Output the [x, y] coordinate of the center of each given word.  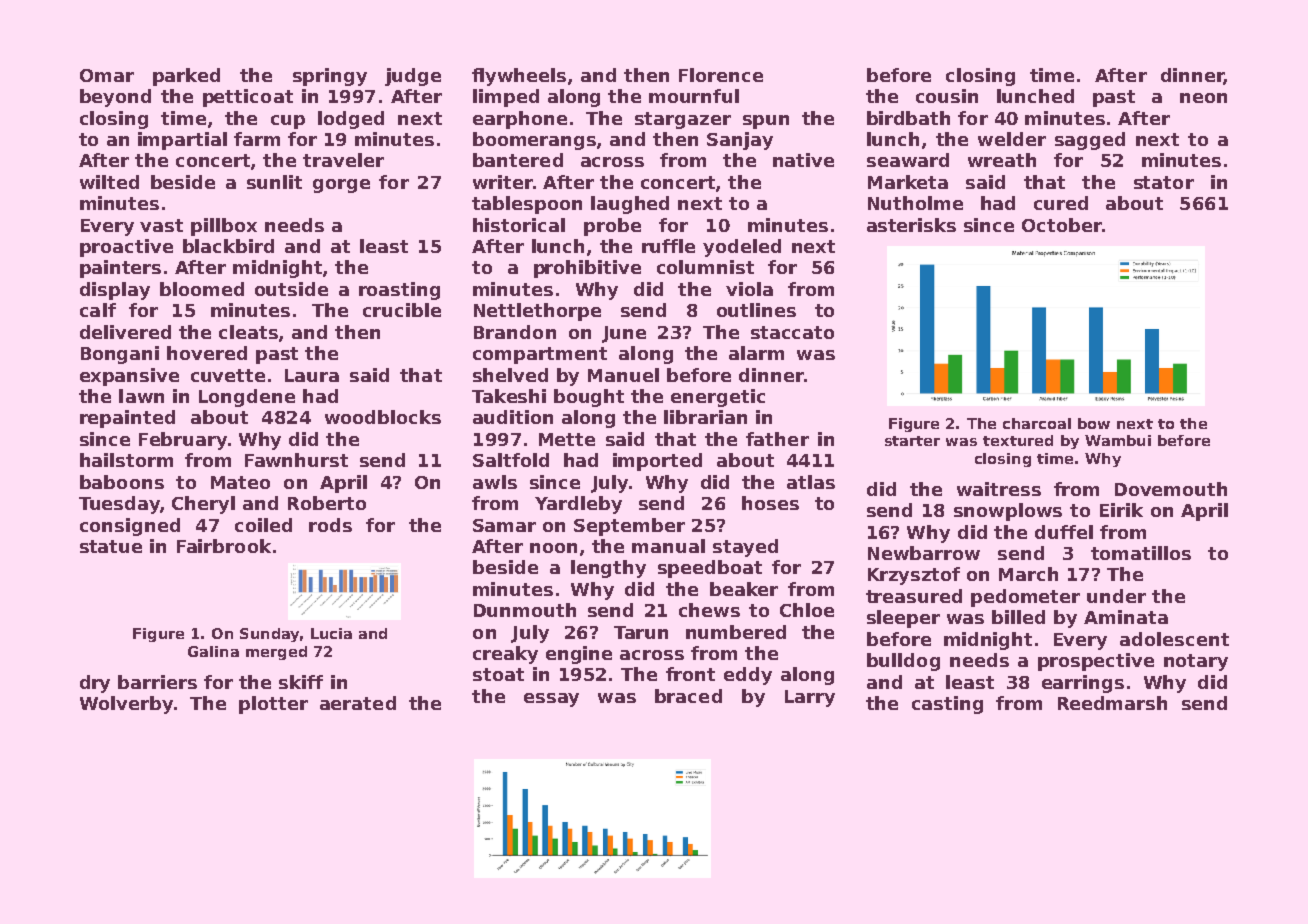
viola [749, 289]
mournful [694, 96]
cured [1061, 203]
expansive [129, 377]
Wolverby [126, 705]
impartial [182, 141]
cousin [947, 96]
